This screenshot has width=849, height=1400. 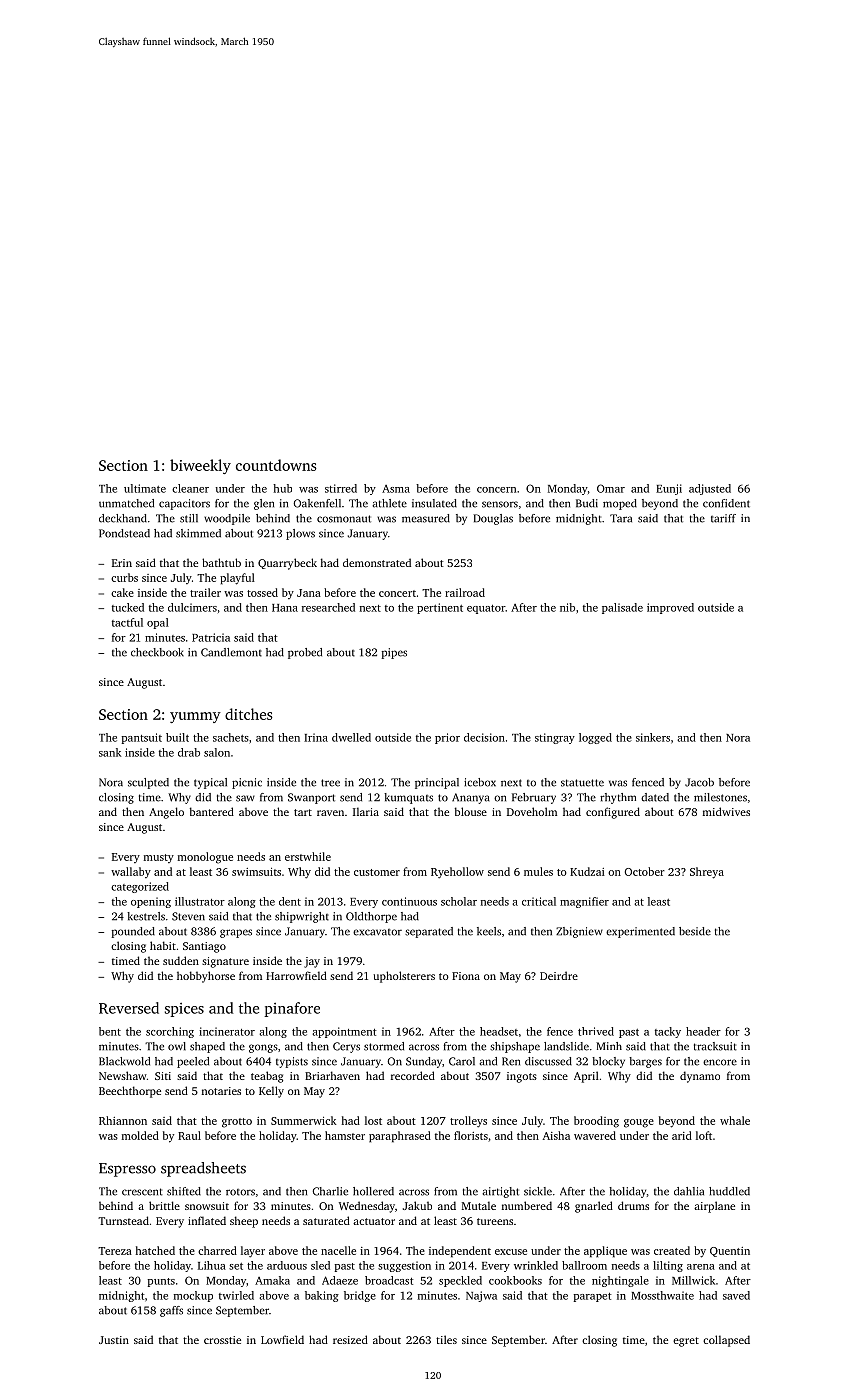 What do you see at coordinates (114, 1340) in the screenshot?
I see `Justin` at bounding box center [114, 1340].
